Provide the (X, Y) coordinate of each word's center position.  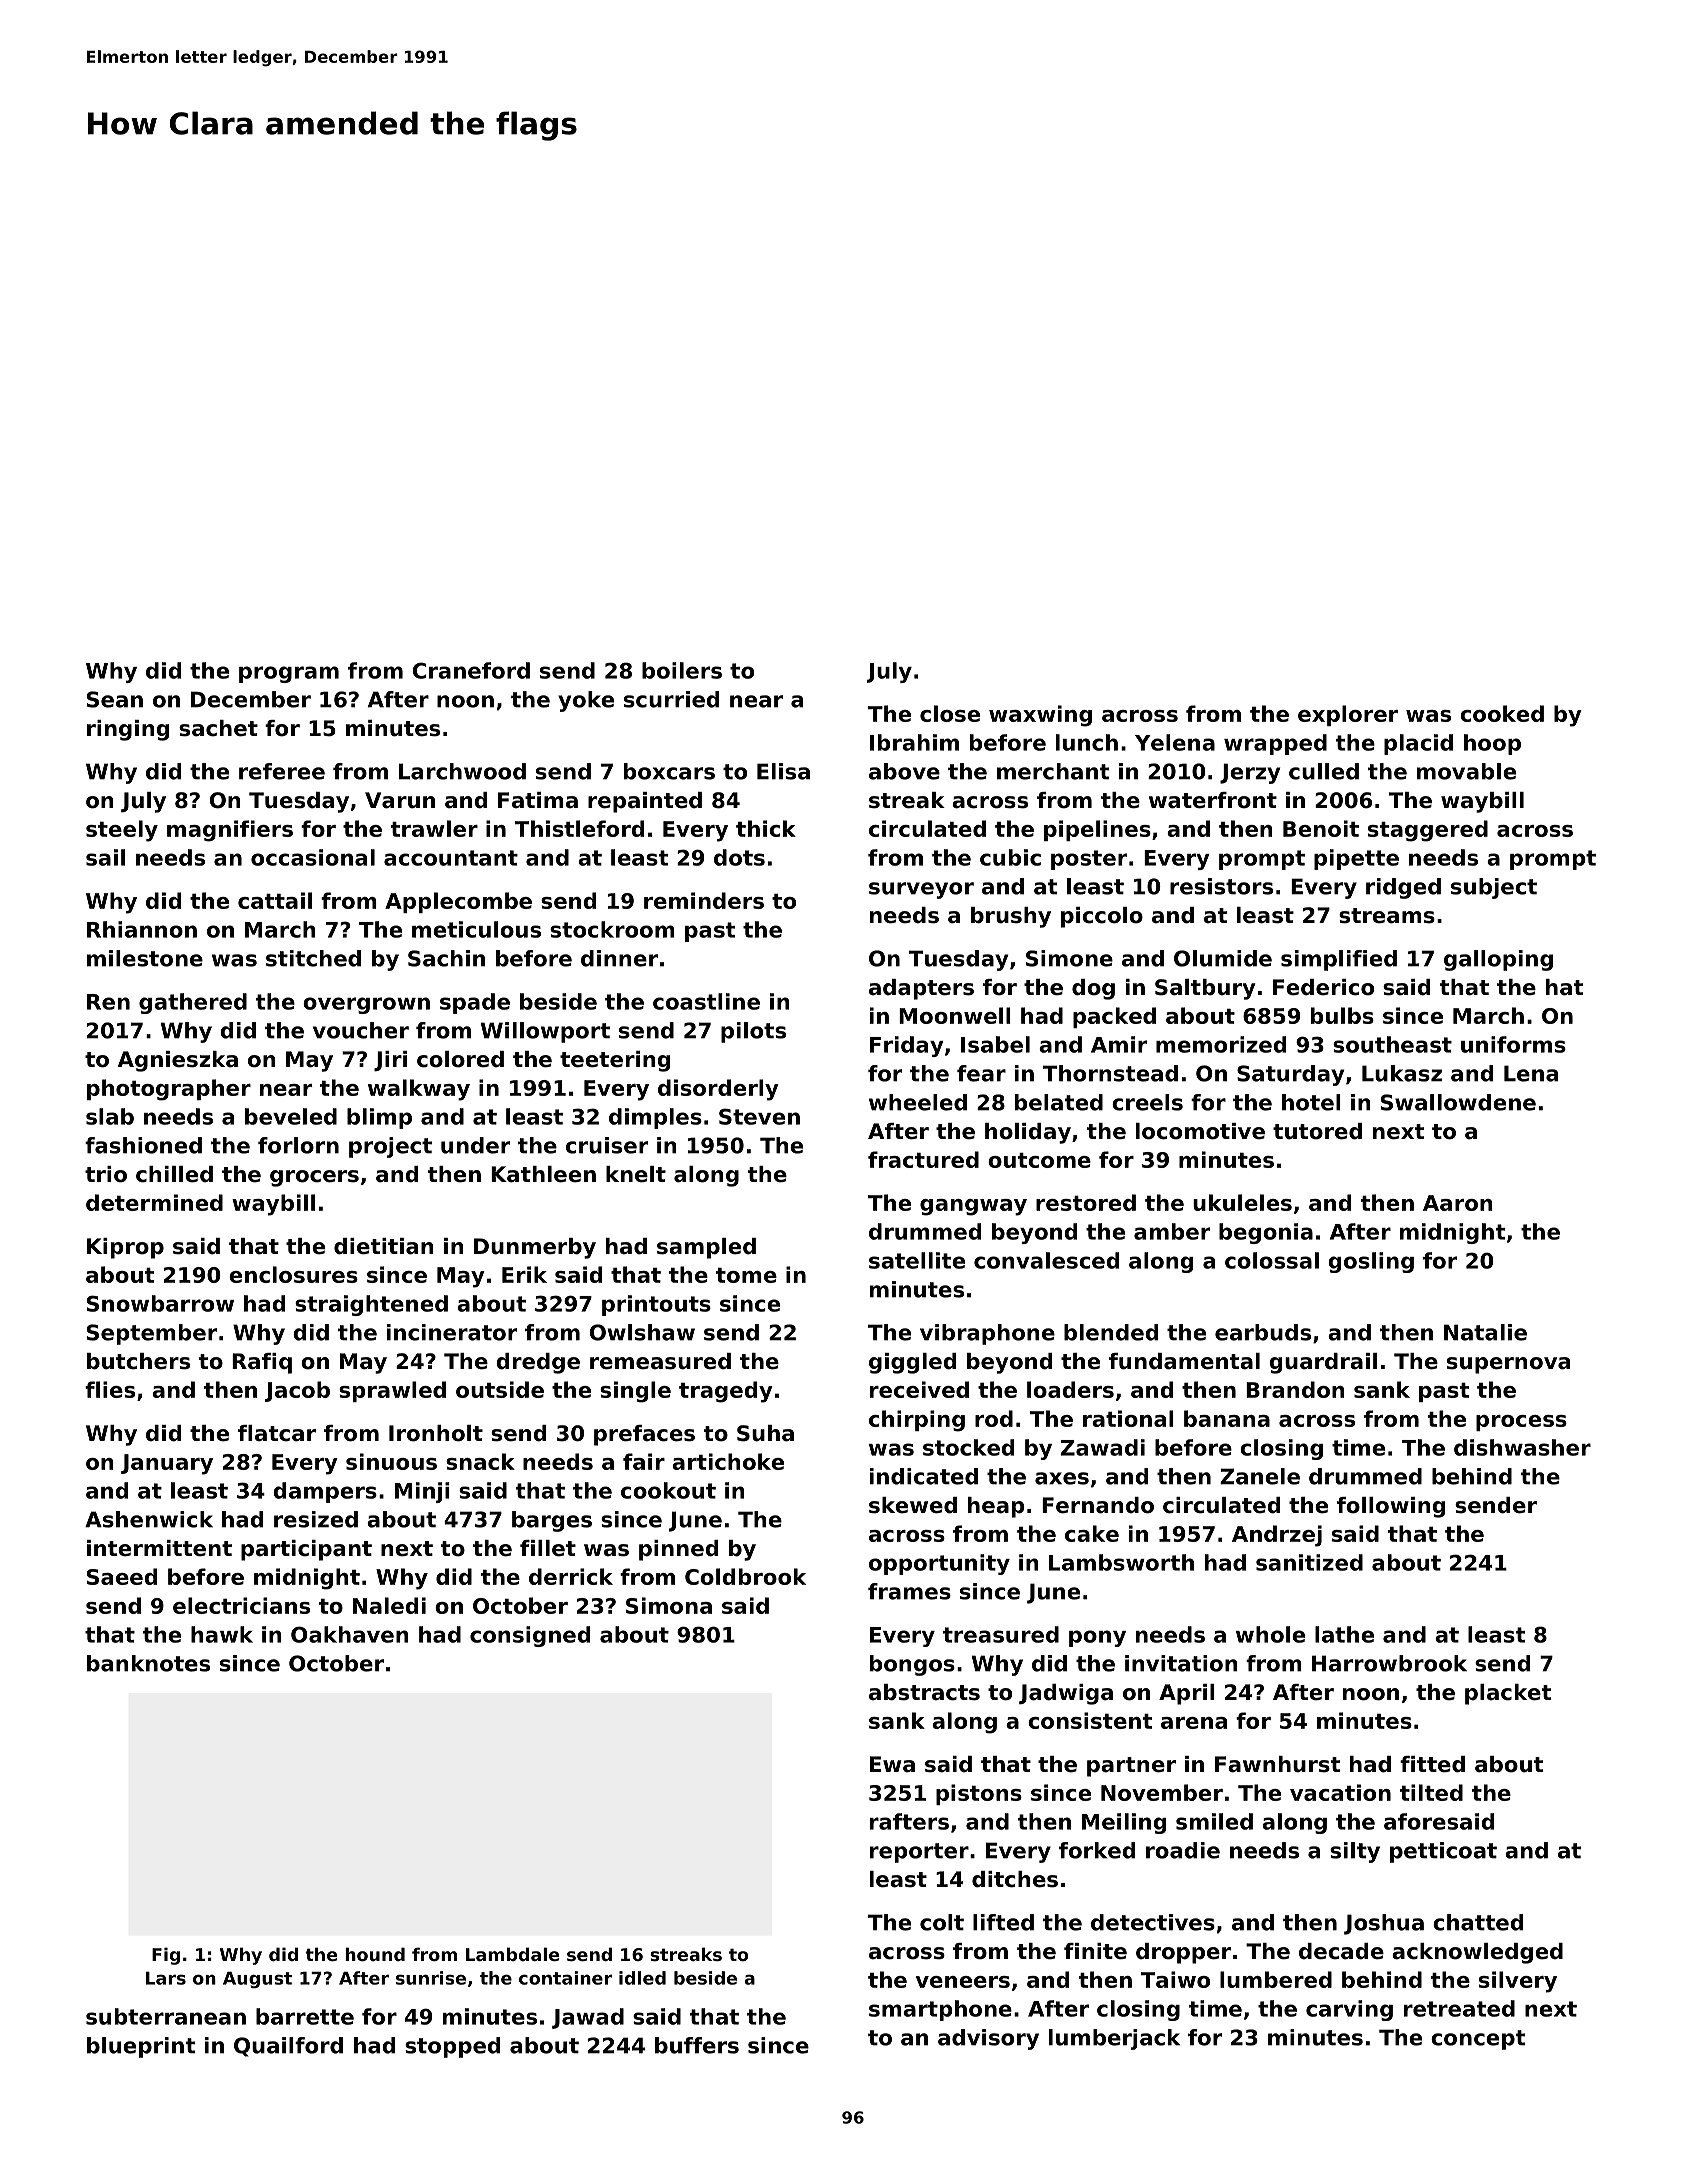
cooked (1502, 713)
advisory (988, 2039)
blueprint (141, 2047)
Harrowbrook (1389, 1663)
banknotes (148, 1663)
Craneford (471, 670)
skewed (913, 1505)
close (950, 713)
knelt (636, 1174)
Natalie (1485, 1332)
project (390, 1147)
